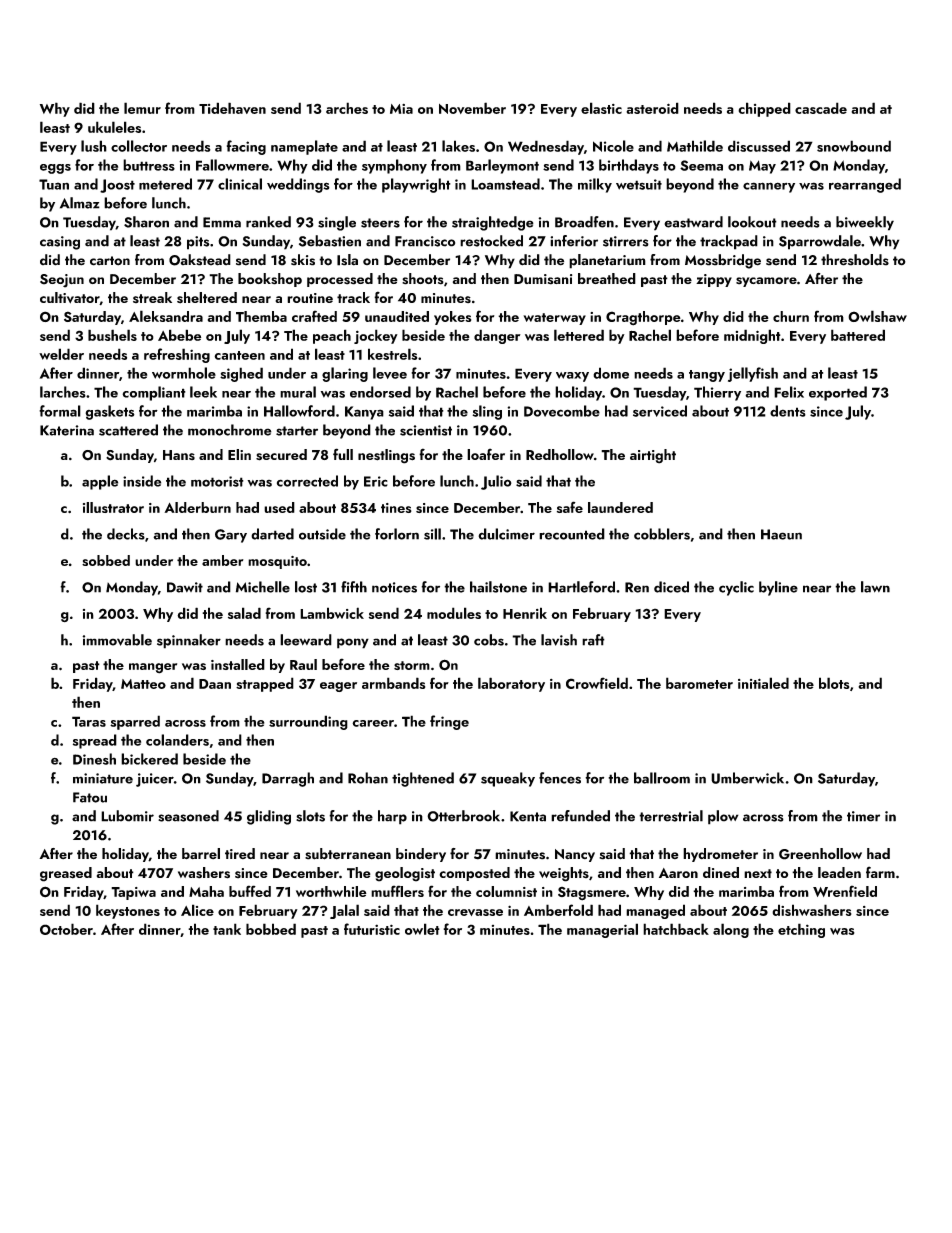 Image resolution: width=952 pixels, height=1233 pixels. I want to click on juicer, so click(155, 780).
